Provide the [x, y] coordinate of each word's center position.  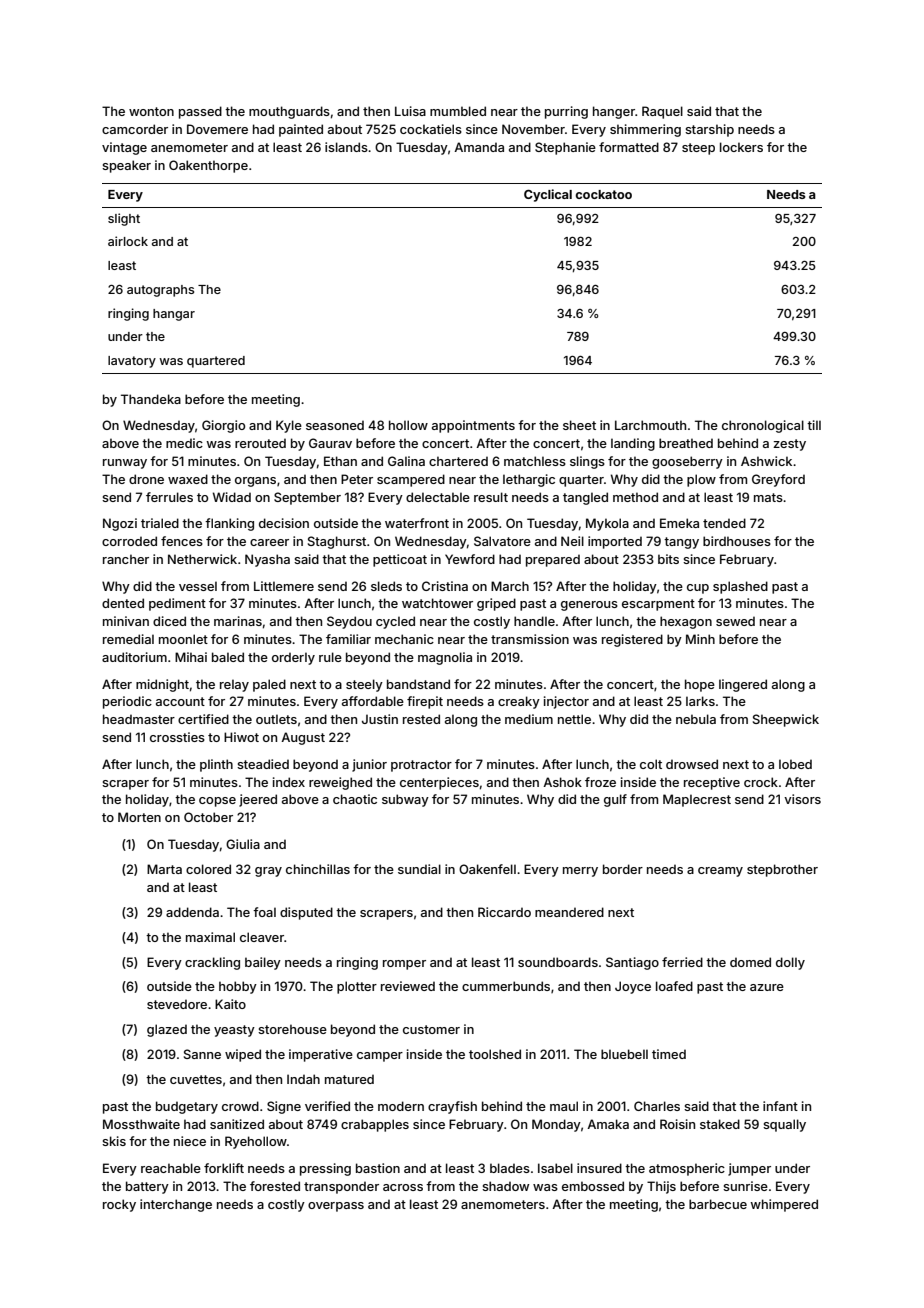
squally [784, 1125]
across [403, 1187]
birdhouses [737, 541]
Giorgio [223, 426]
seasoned [335, 425]
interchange [176, 1205]
